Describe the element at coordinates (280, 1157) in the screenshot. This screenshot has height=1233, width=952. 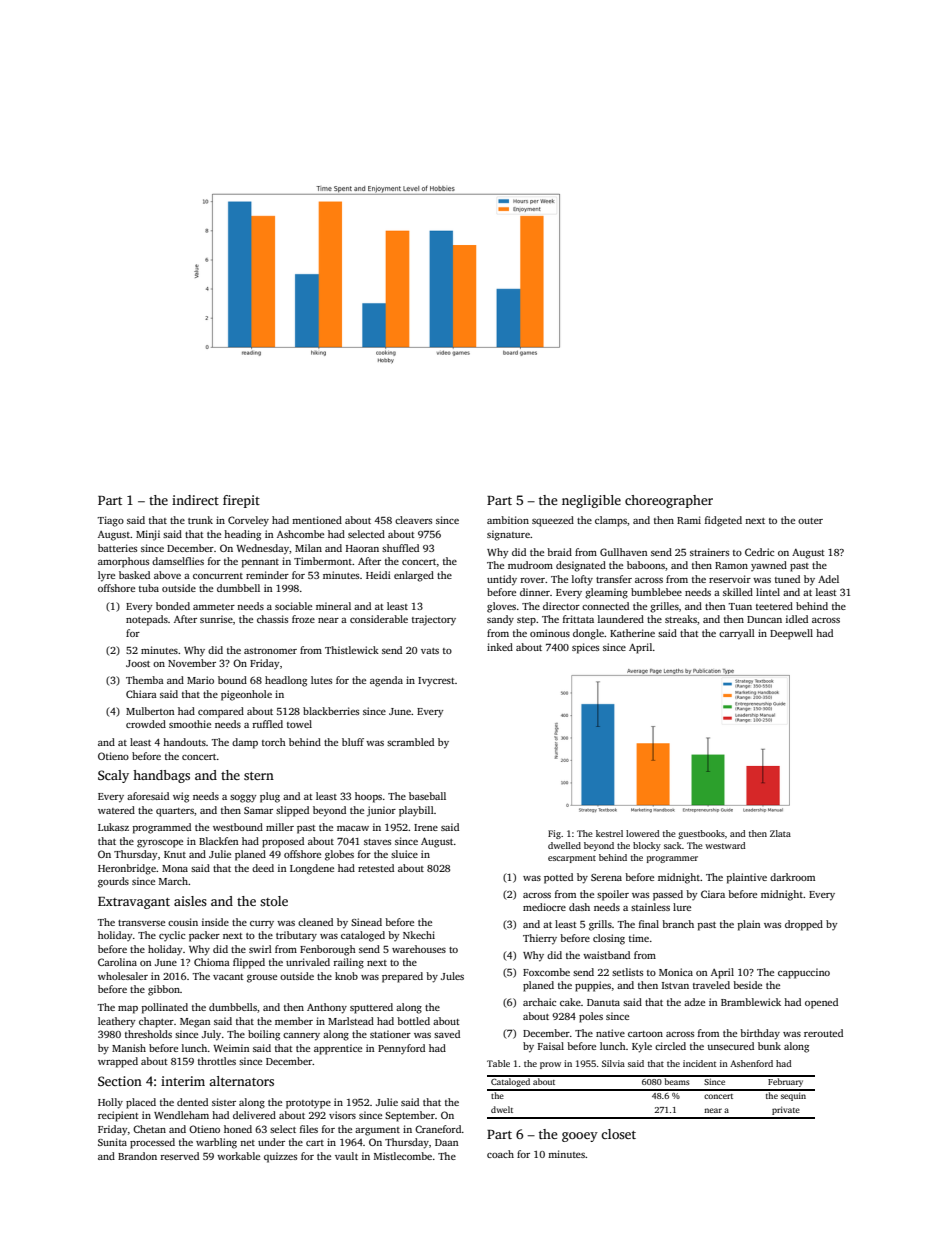
I see `quizzes` at that location.
